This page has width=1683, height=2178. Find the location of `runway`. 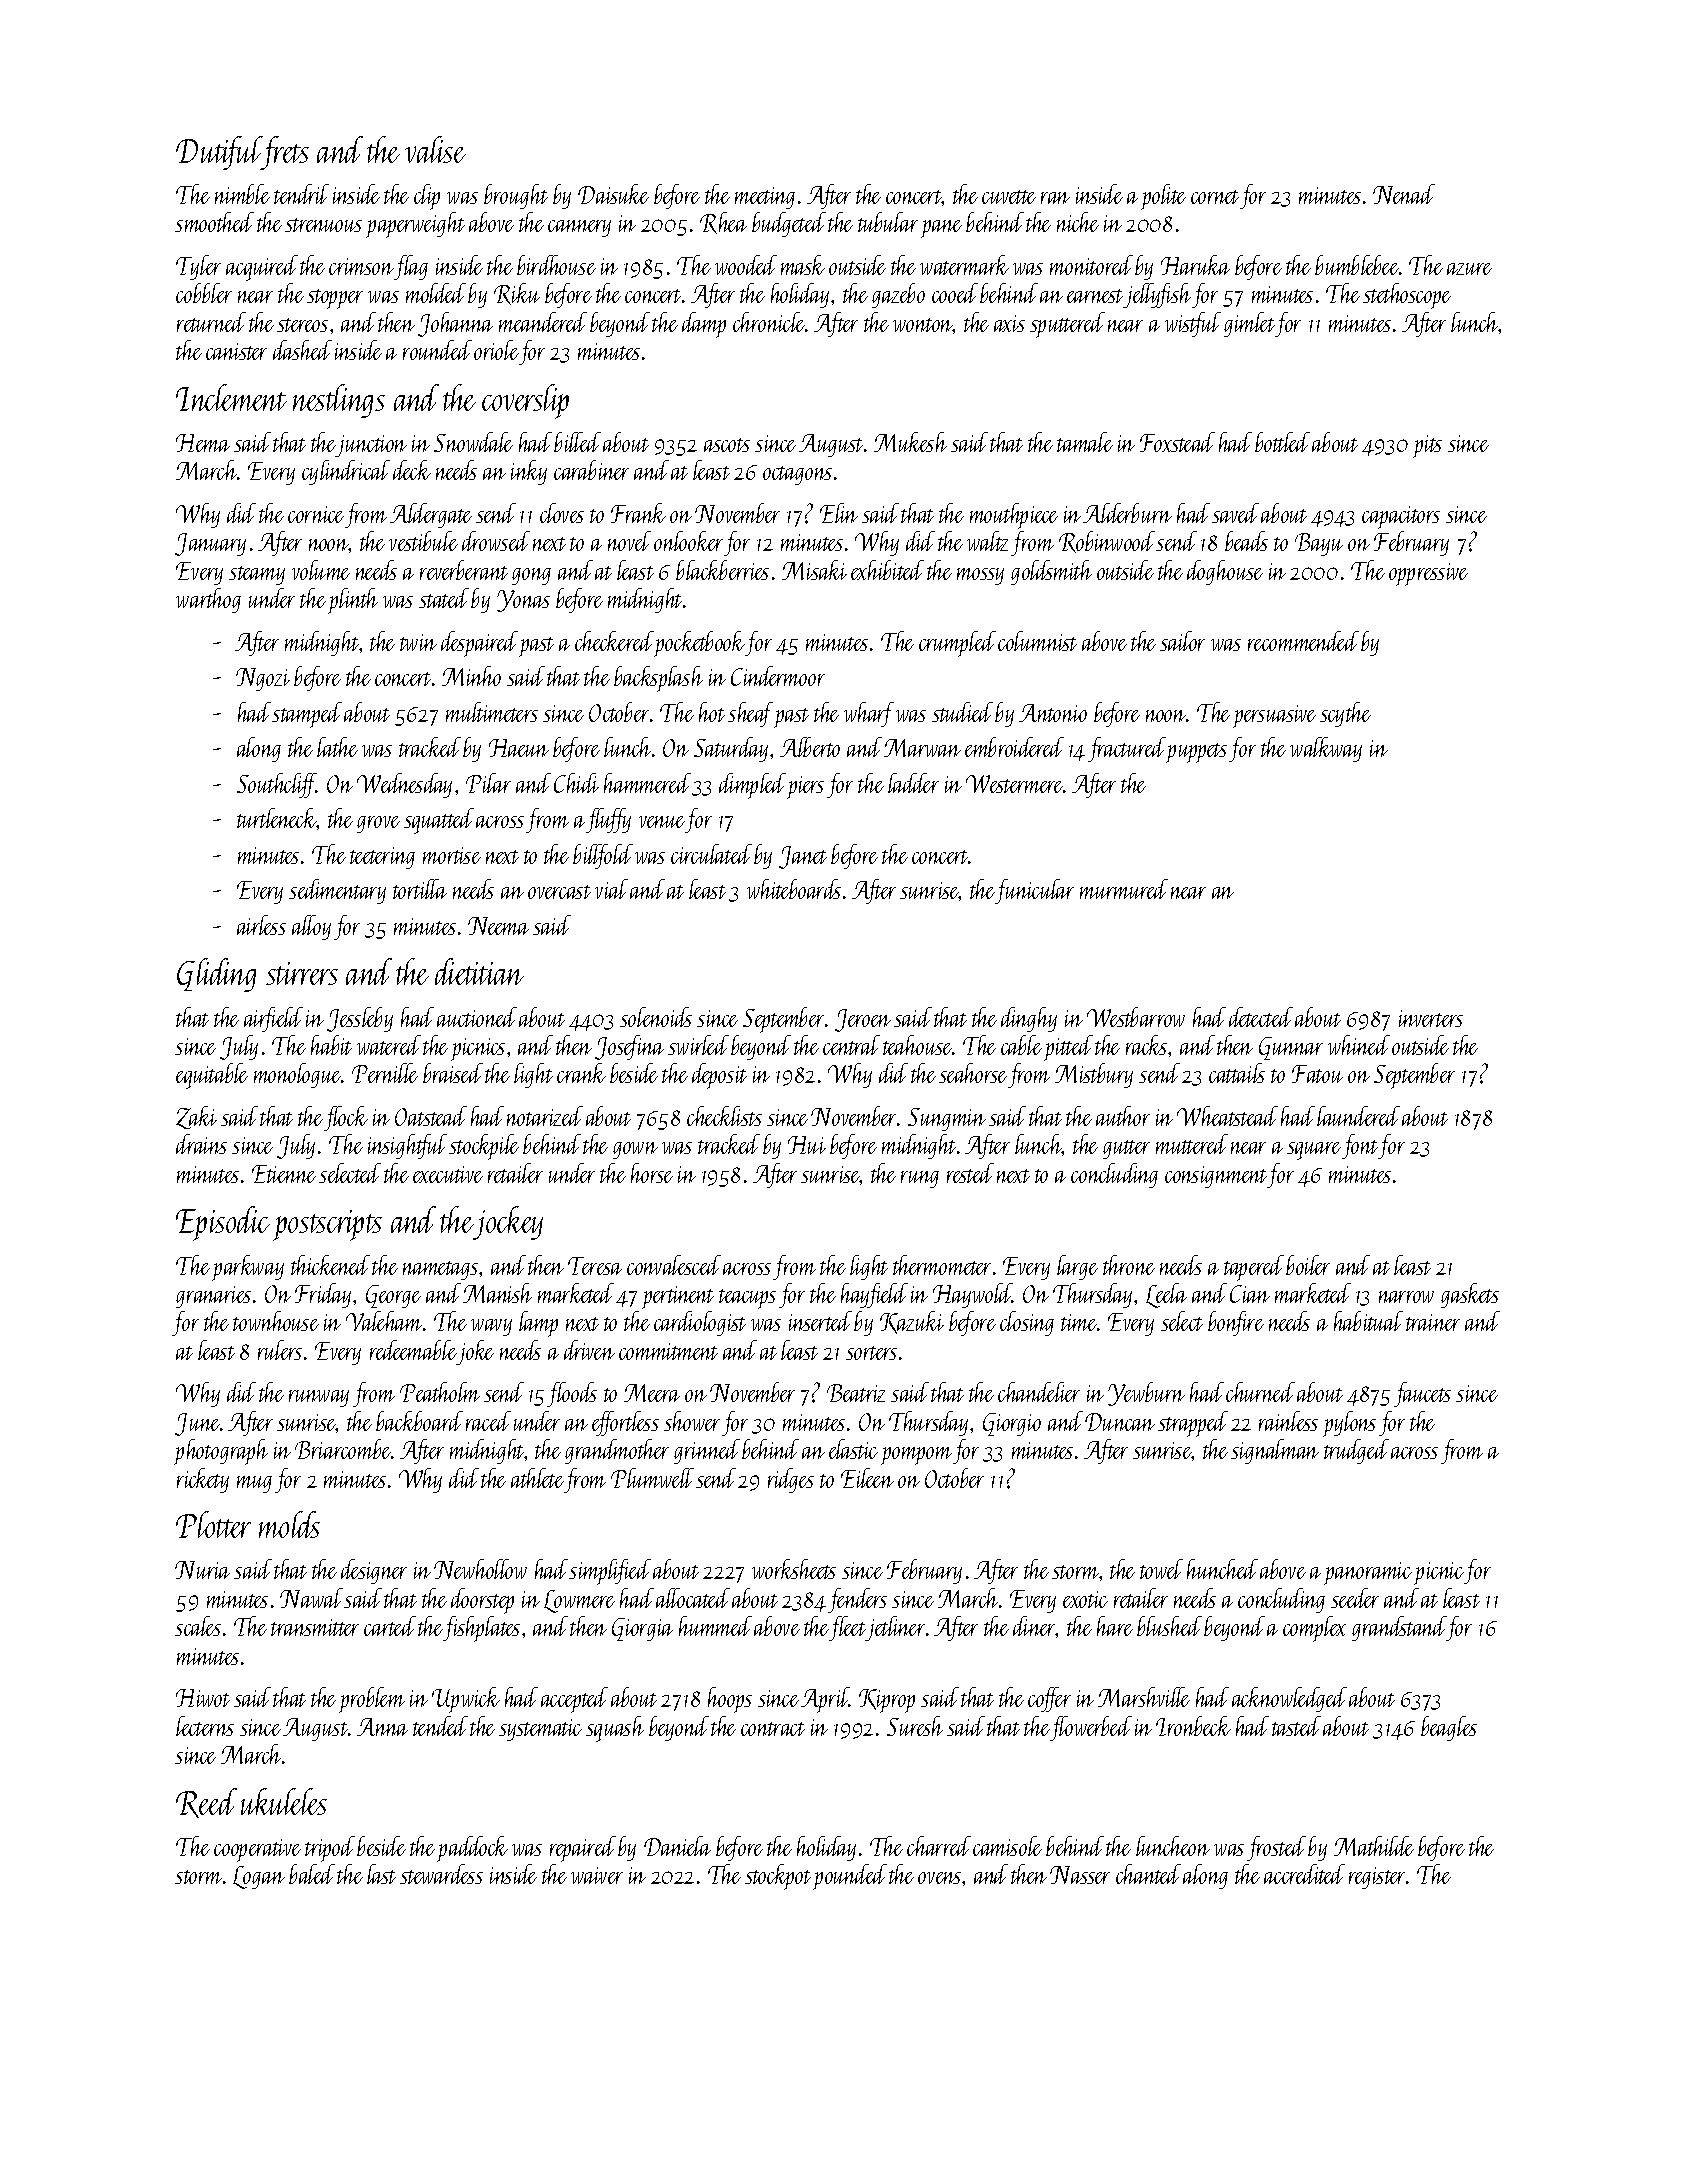

runway is located at coordinates (319, 1398).
